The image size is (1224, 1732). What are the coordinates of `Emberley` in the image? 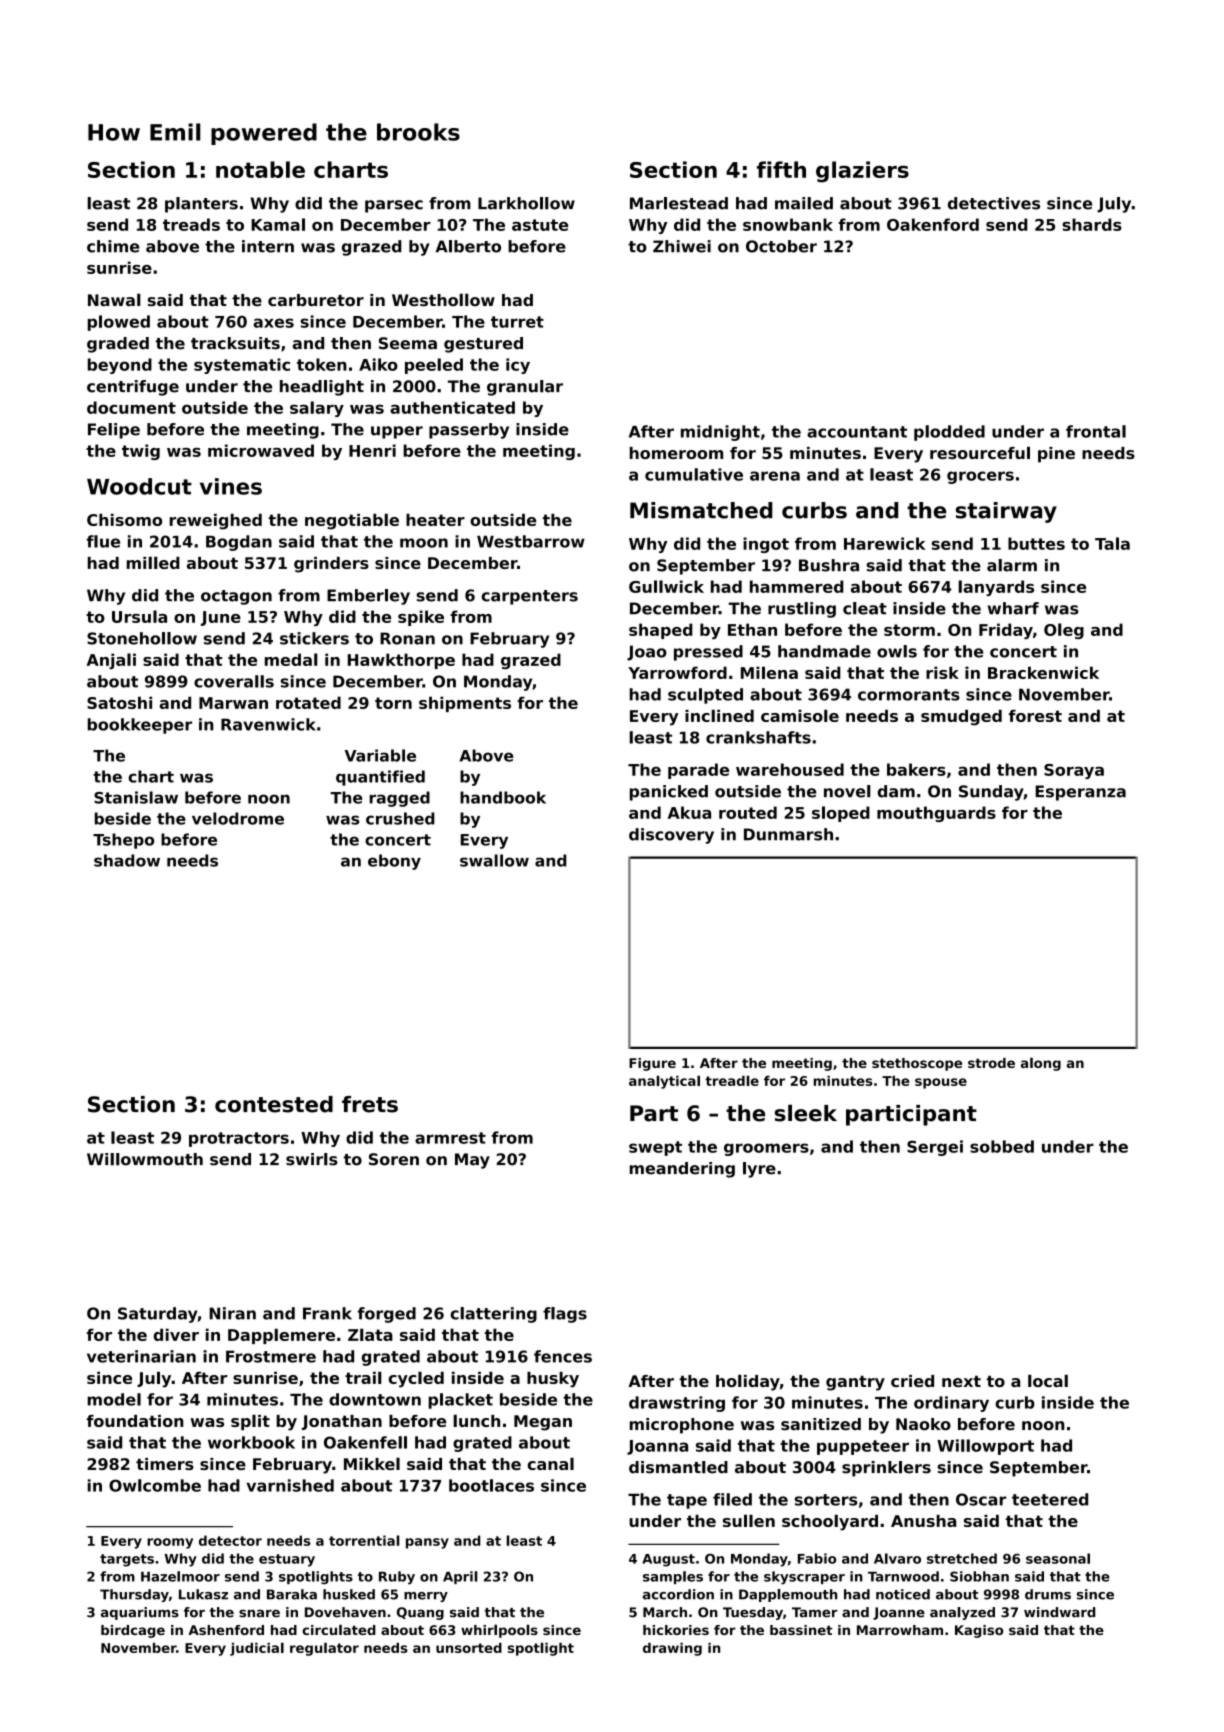 It's located at (368, 597).
